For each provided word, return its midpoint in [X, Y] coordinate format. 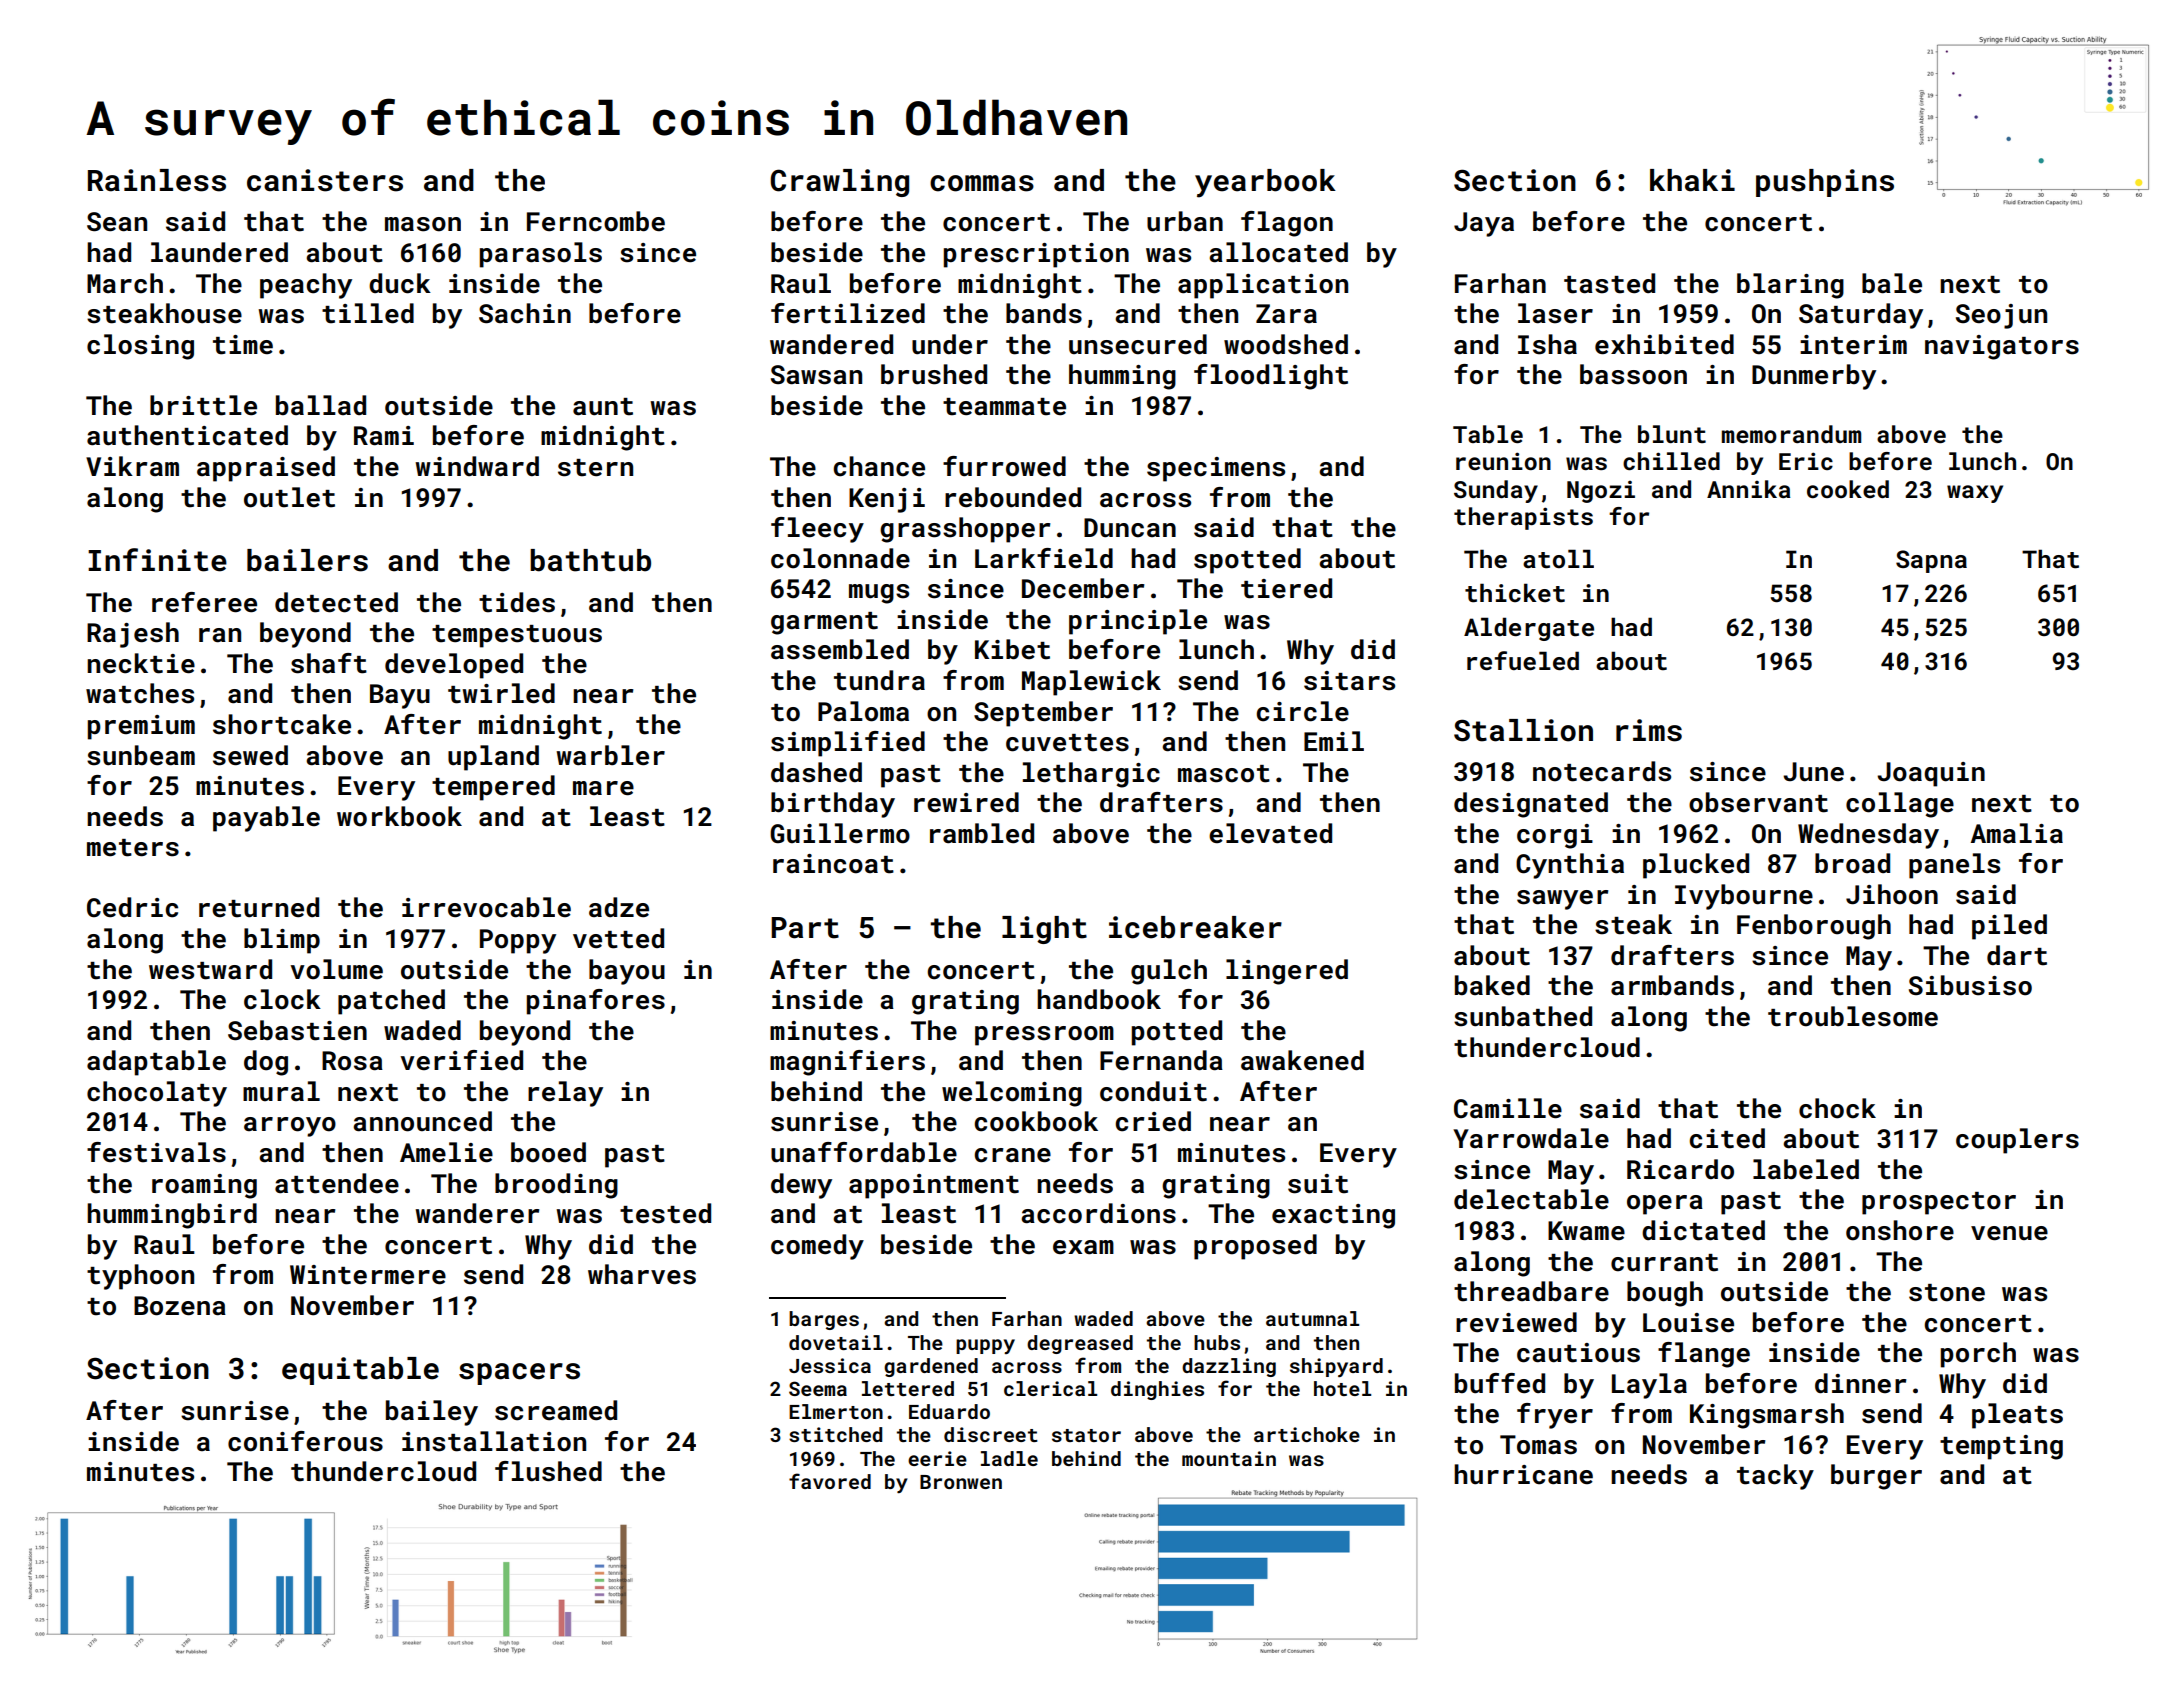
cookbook [1036, 1121]
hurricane [1523, 1474]
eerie [937, 1458]
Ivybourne [1744, 897]
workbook [399, 816]
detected [336, 602]
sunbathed [1523, 1016]
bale [1892, 283]
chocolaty [157, 1094]
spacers [519, 1374]
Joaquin [1931, 774]
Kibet [1012, 649]
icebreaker [1195, 927]
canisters [325, 180]
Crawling [839, 183]
